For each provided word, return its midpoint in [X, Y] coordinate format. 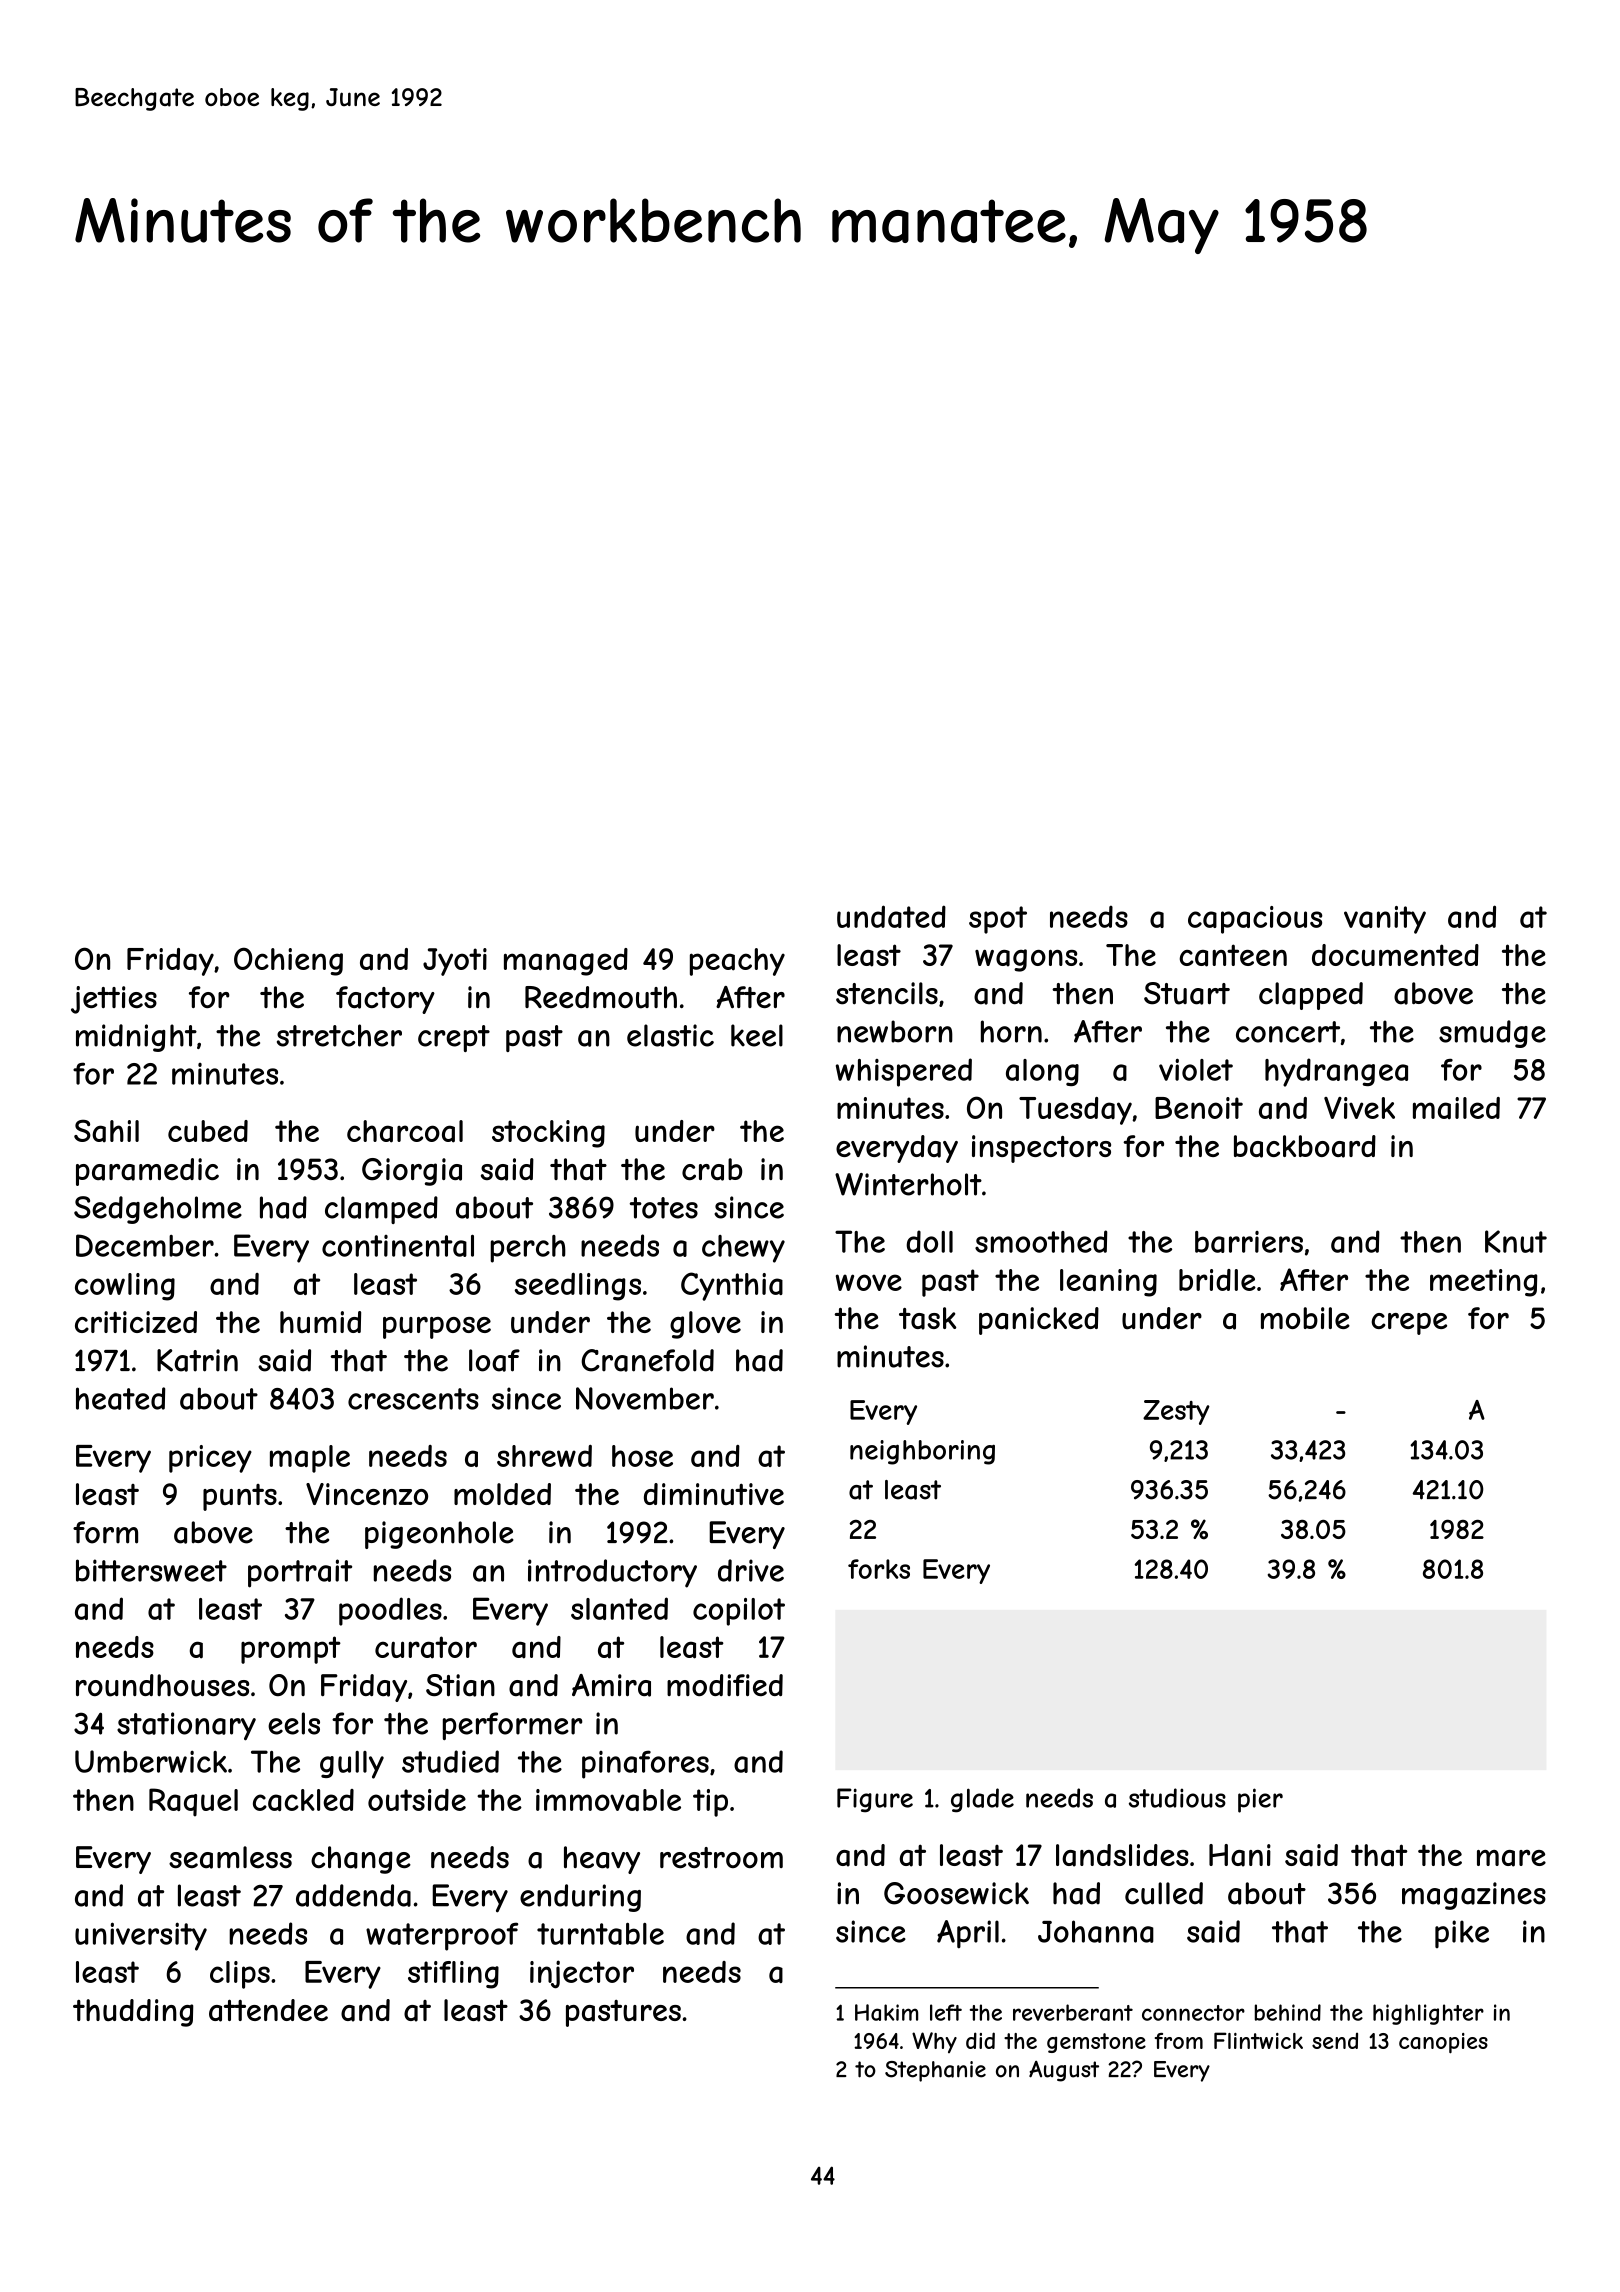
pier [1260, 1800]
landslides [1122, 1855]
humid [320, 1322]
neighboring [922, 1452]
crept [454, 1038]
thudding [133, 2013]
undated [891, 916]
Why [934, 2042]
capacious [1255, 920]
